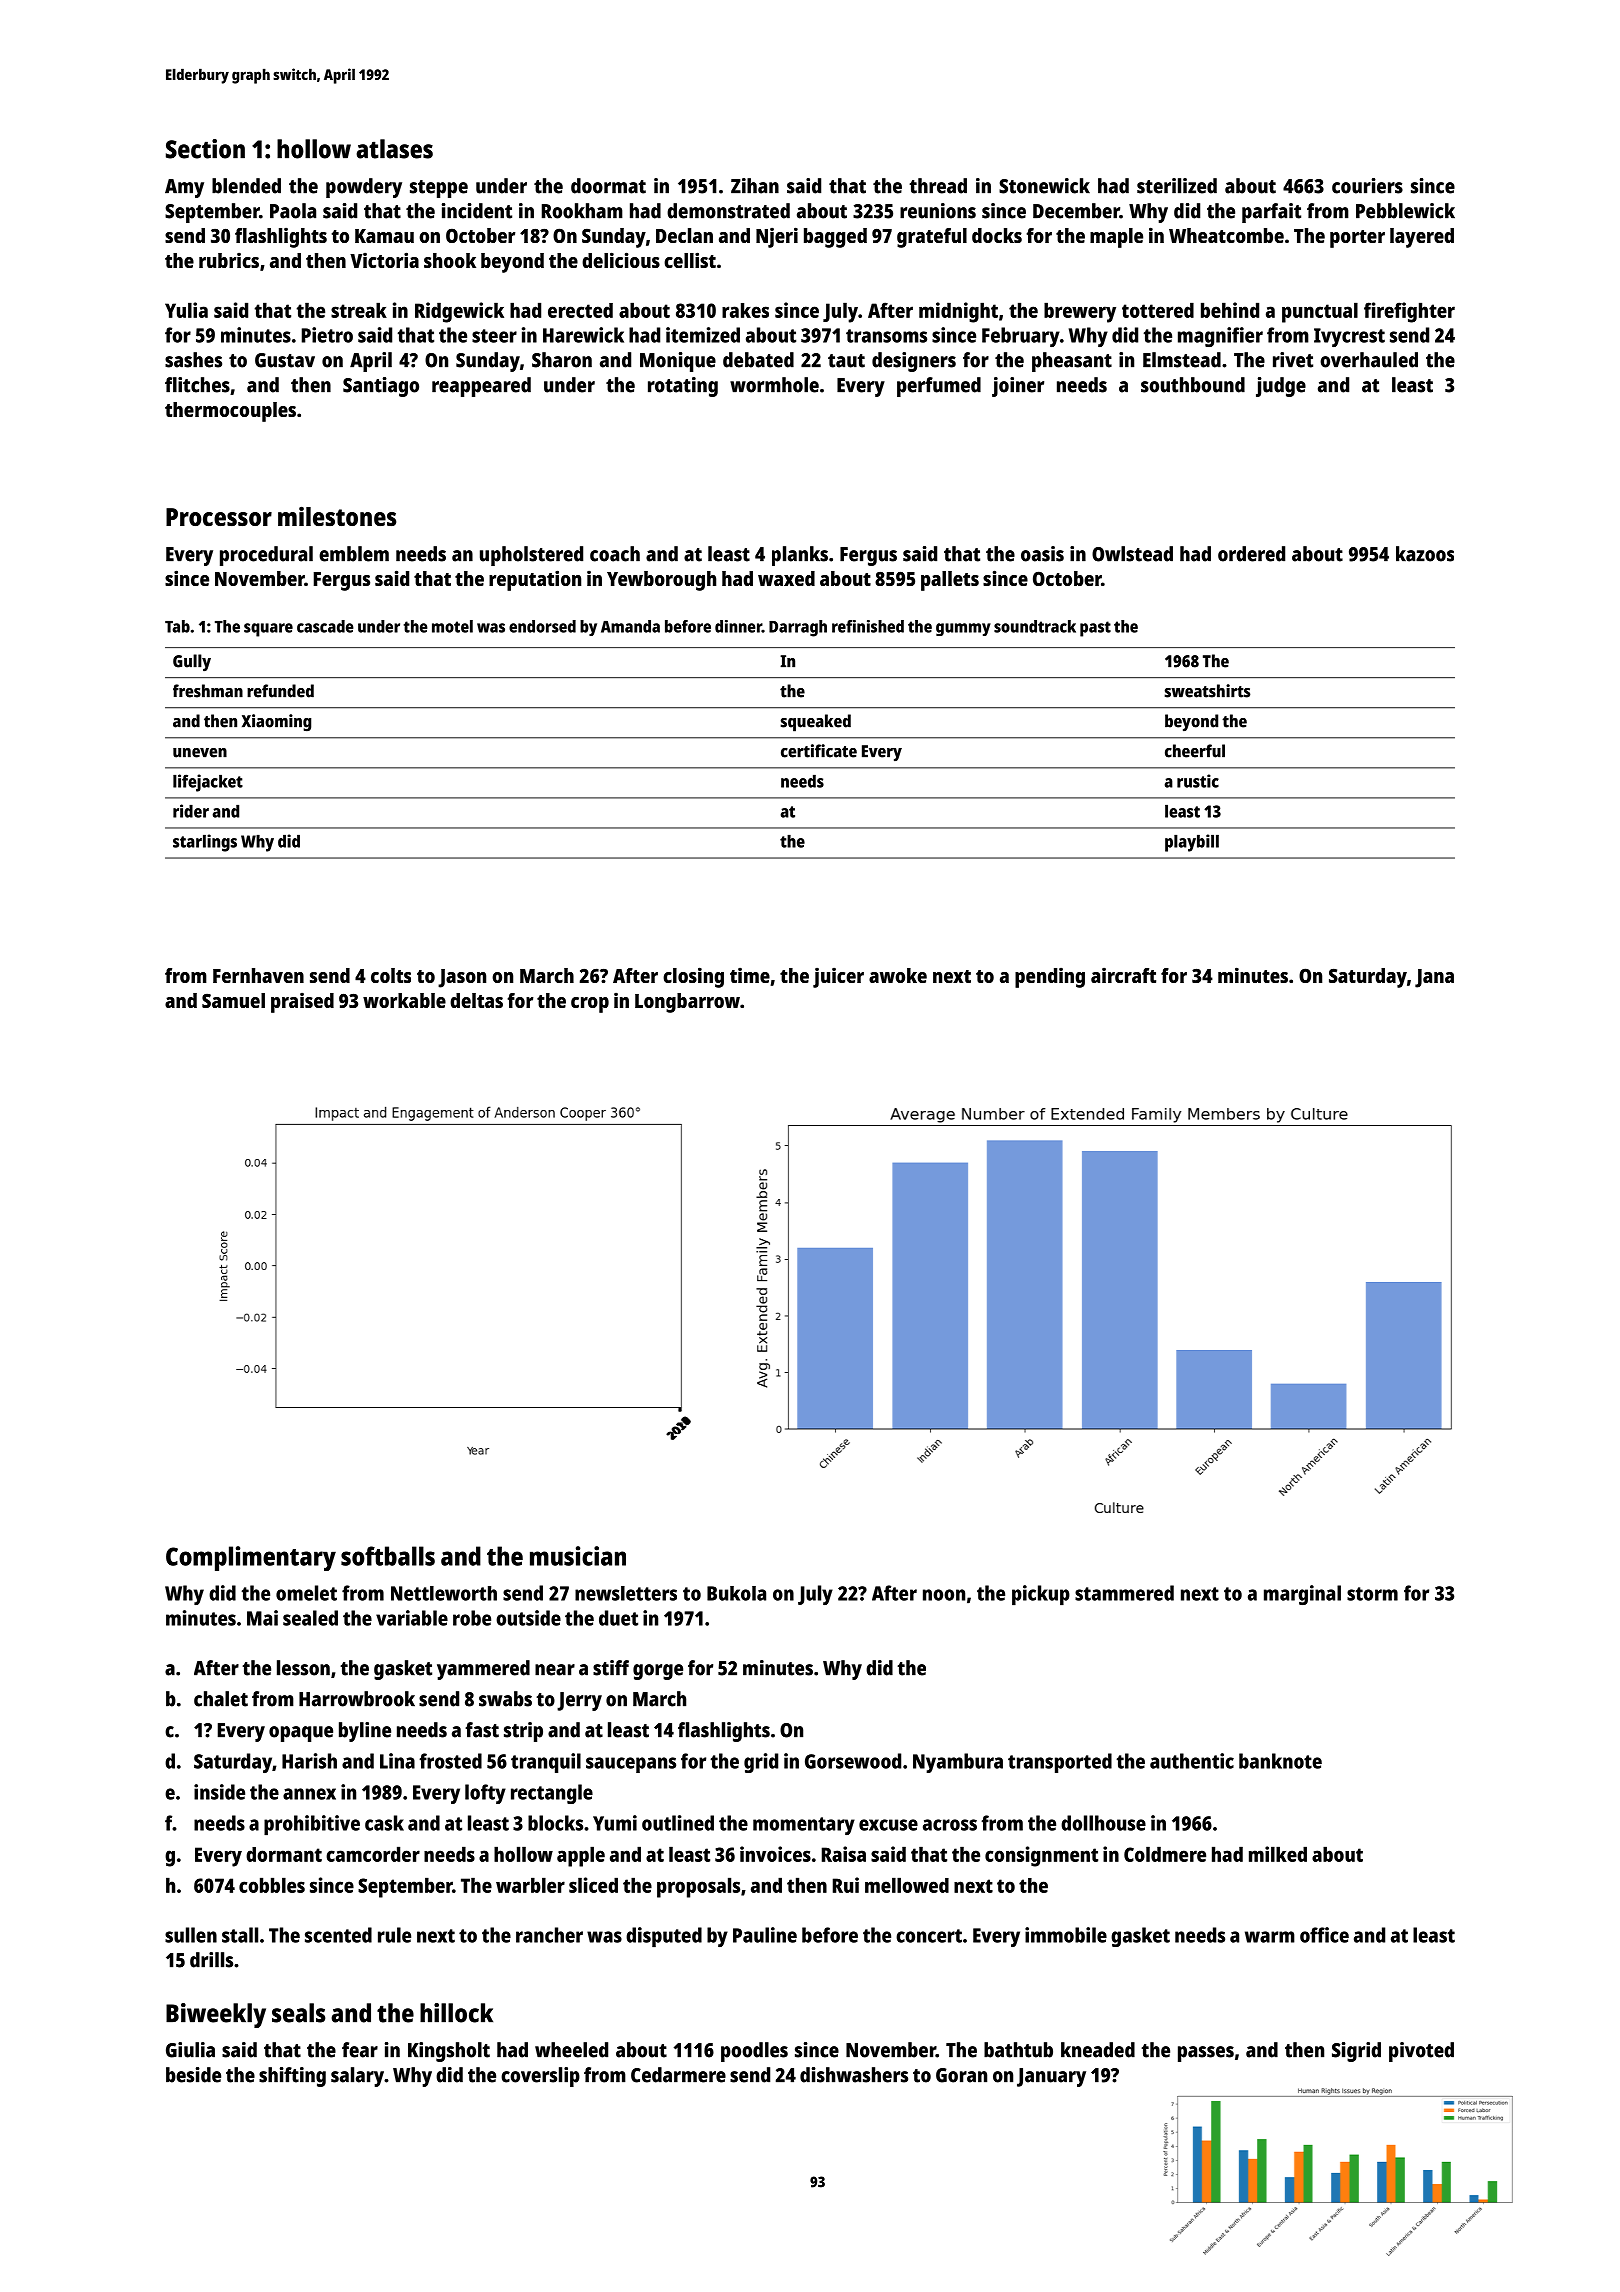  I want to click on Longbarrow, so click(687, 1003).
